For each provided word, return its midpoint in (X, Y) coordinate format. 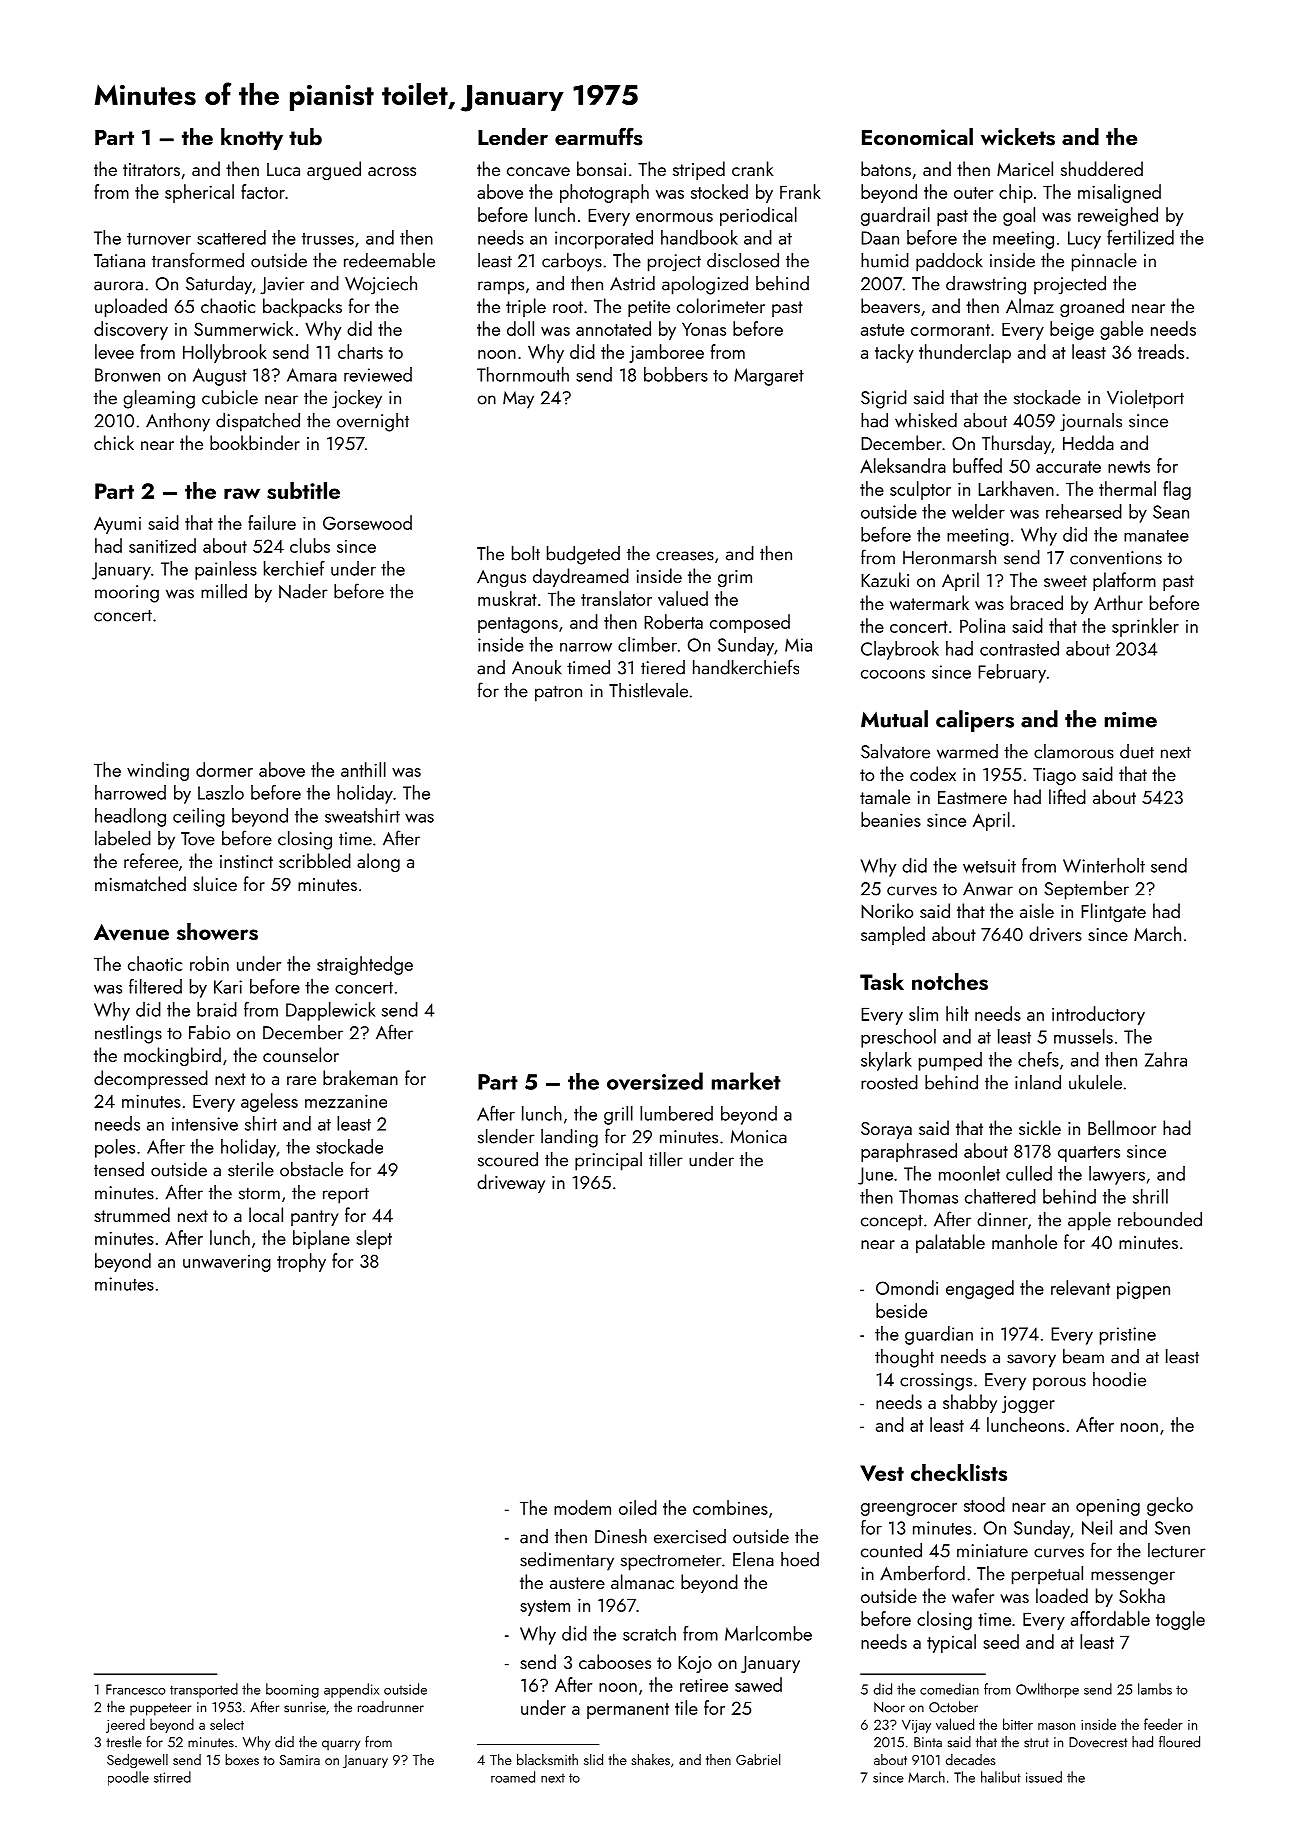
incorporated (604, 239)
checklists (959, 1472)
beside (901, 1310)
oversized (655, 1081)
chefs (1038, 1059)
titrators (151, 169)
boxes (242, 1759)
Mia (798, 645)
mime (1131, 720)
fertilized (1140, 237)
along (378, 862)
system (545, 1608)
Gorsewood (367, 522)
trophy (301, 1262)
